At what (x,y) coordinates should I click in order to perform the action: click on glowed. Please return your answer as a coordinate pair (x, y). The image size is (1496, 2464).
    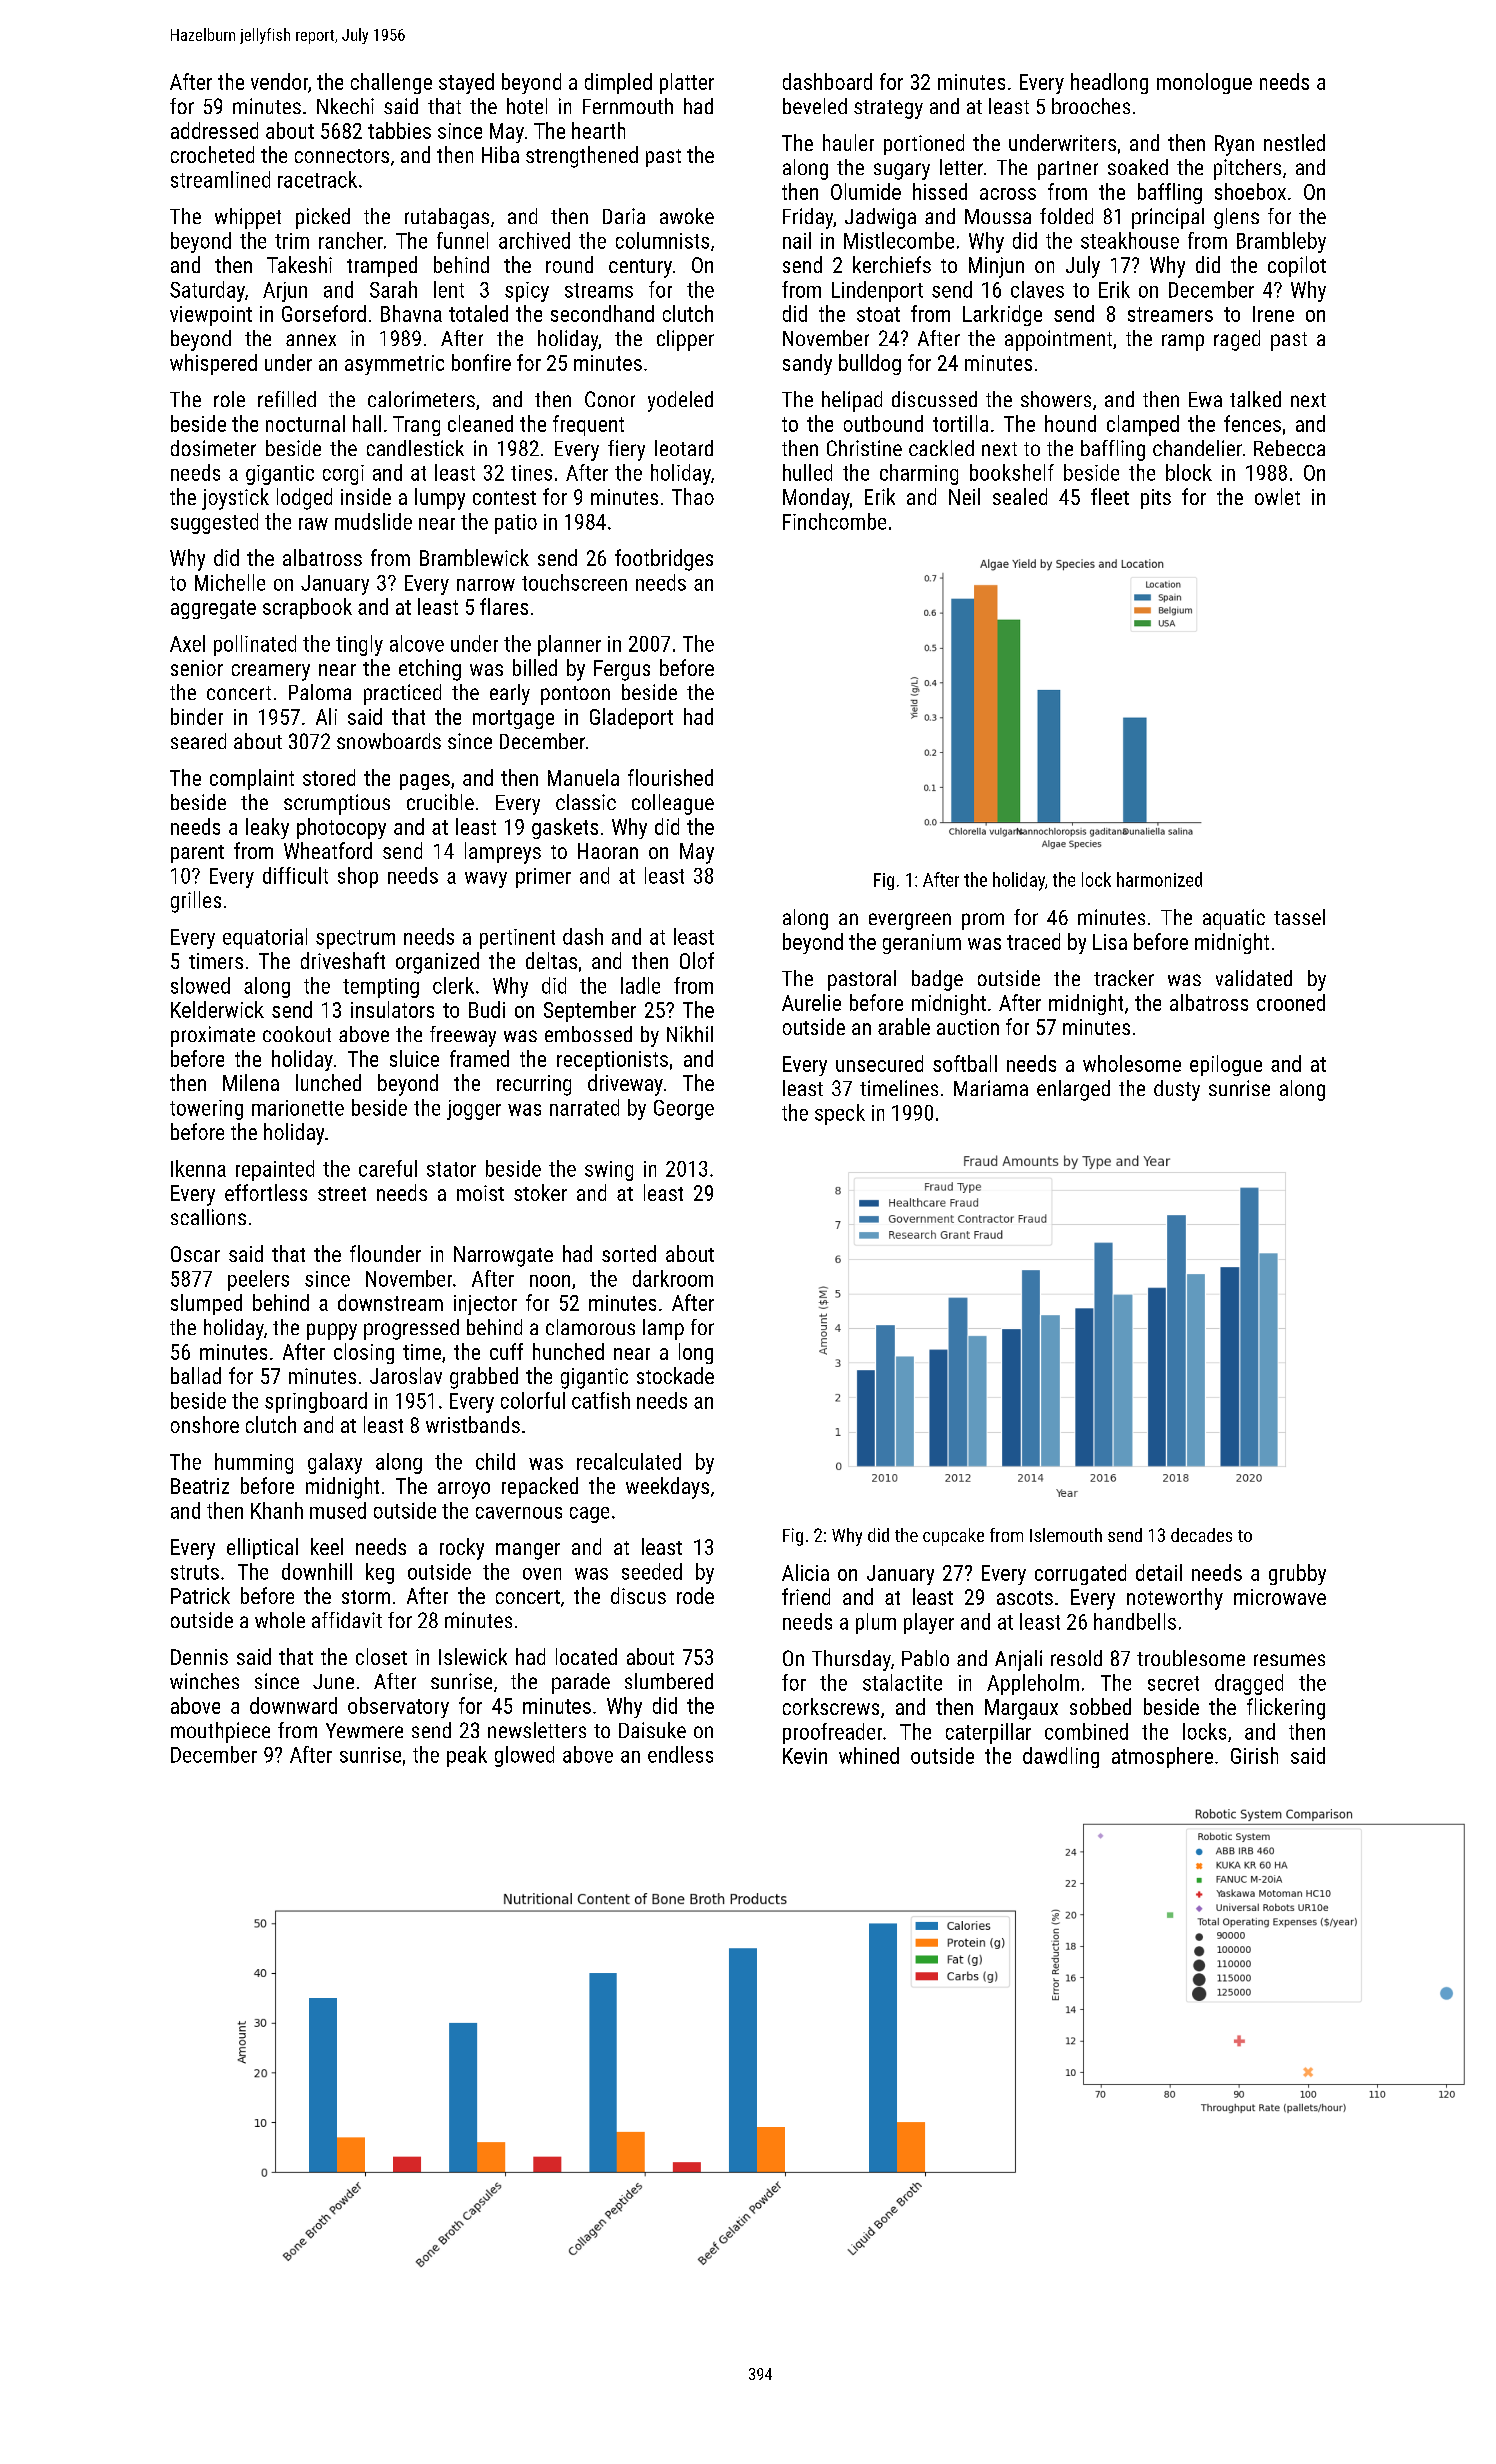
    Looking at the image, I should click on (524, 1756).
